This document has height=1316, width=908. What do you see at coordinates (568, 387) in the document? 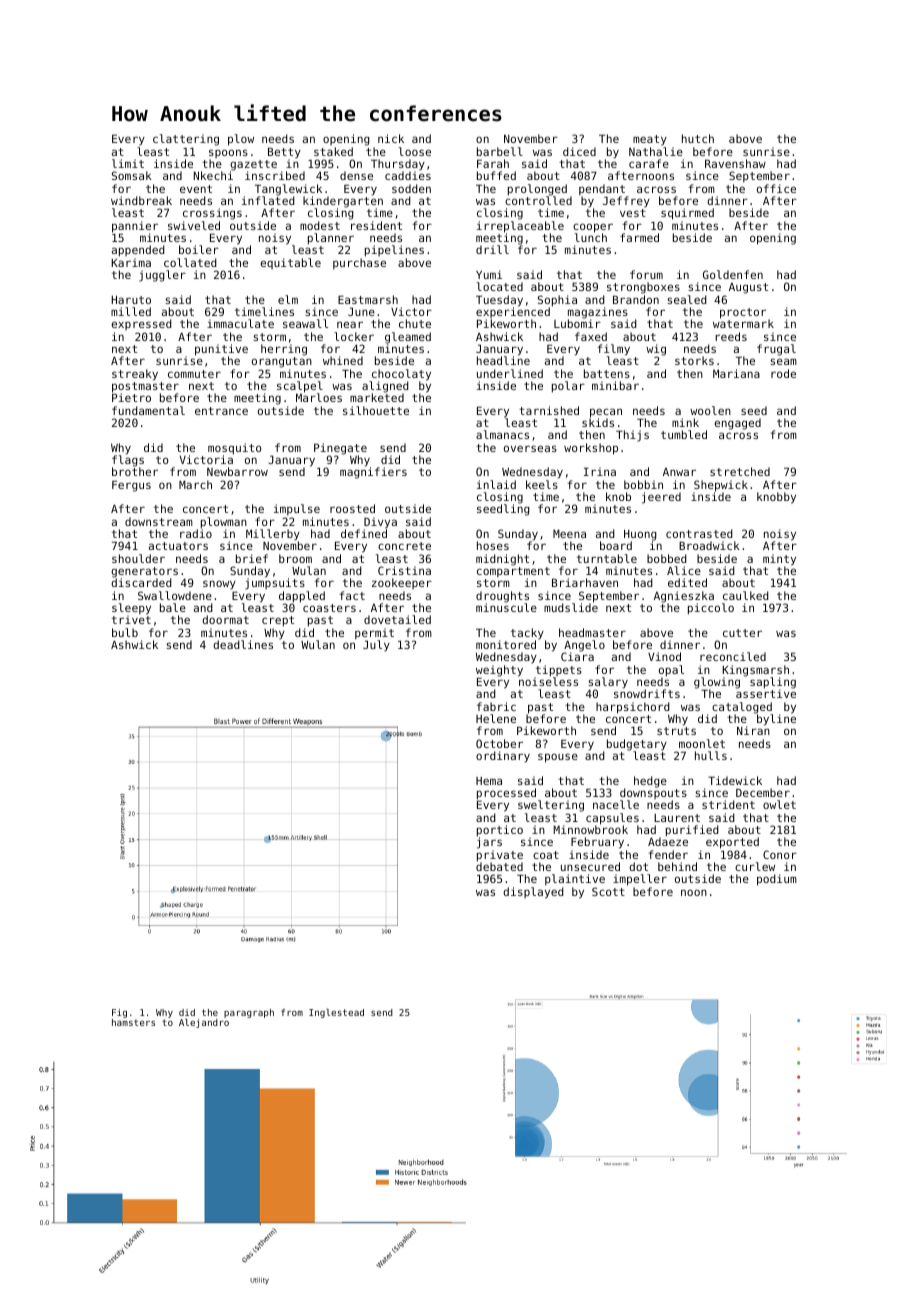
I see `polar` at bounding box center [568, 387].
